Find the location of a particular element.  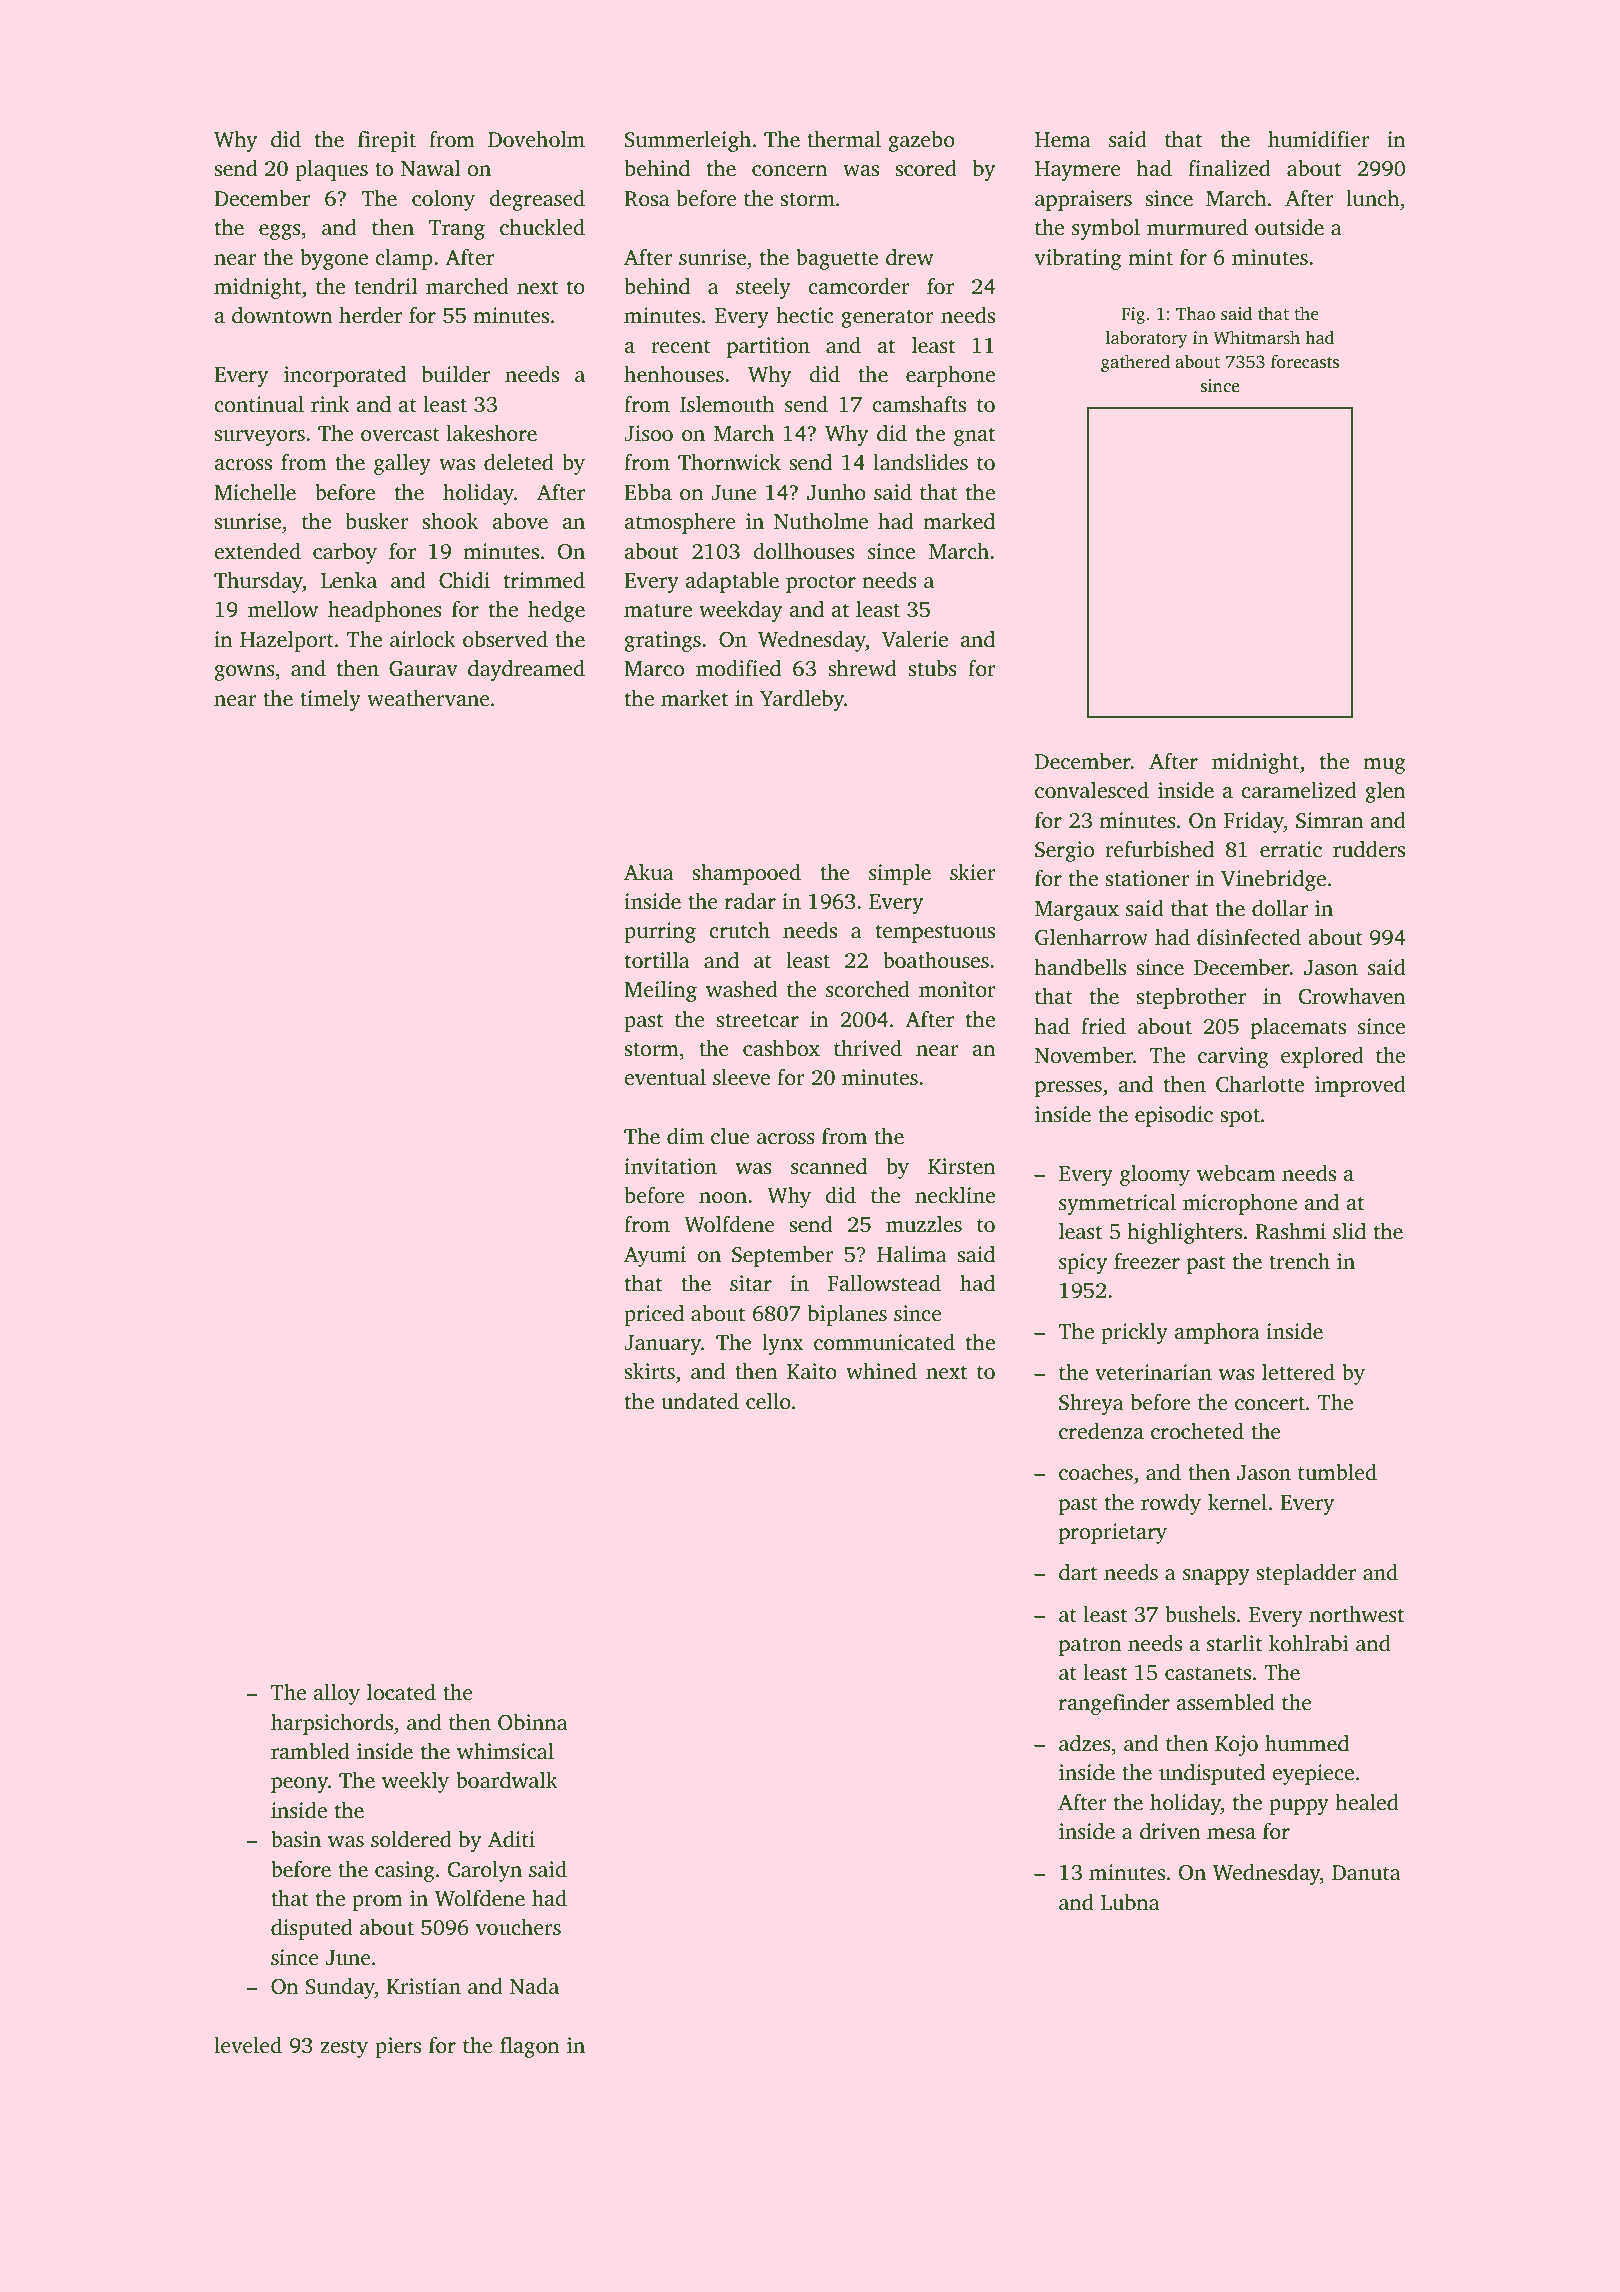

thermal is located at coordinates (844, 139).
